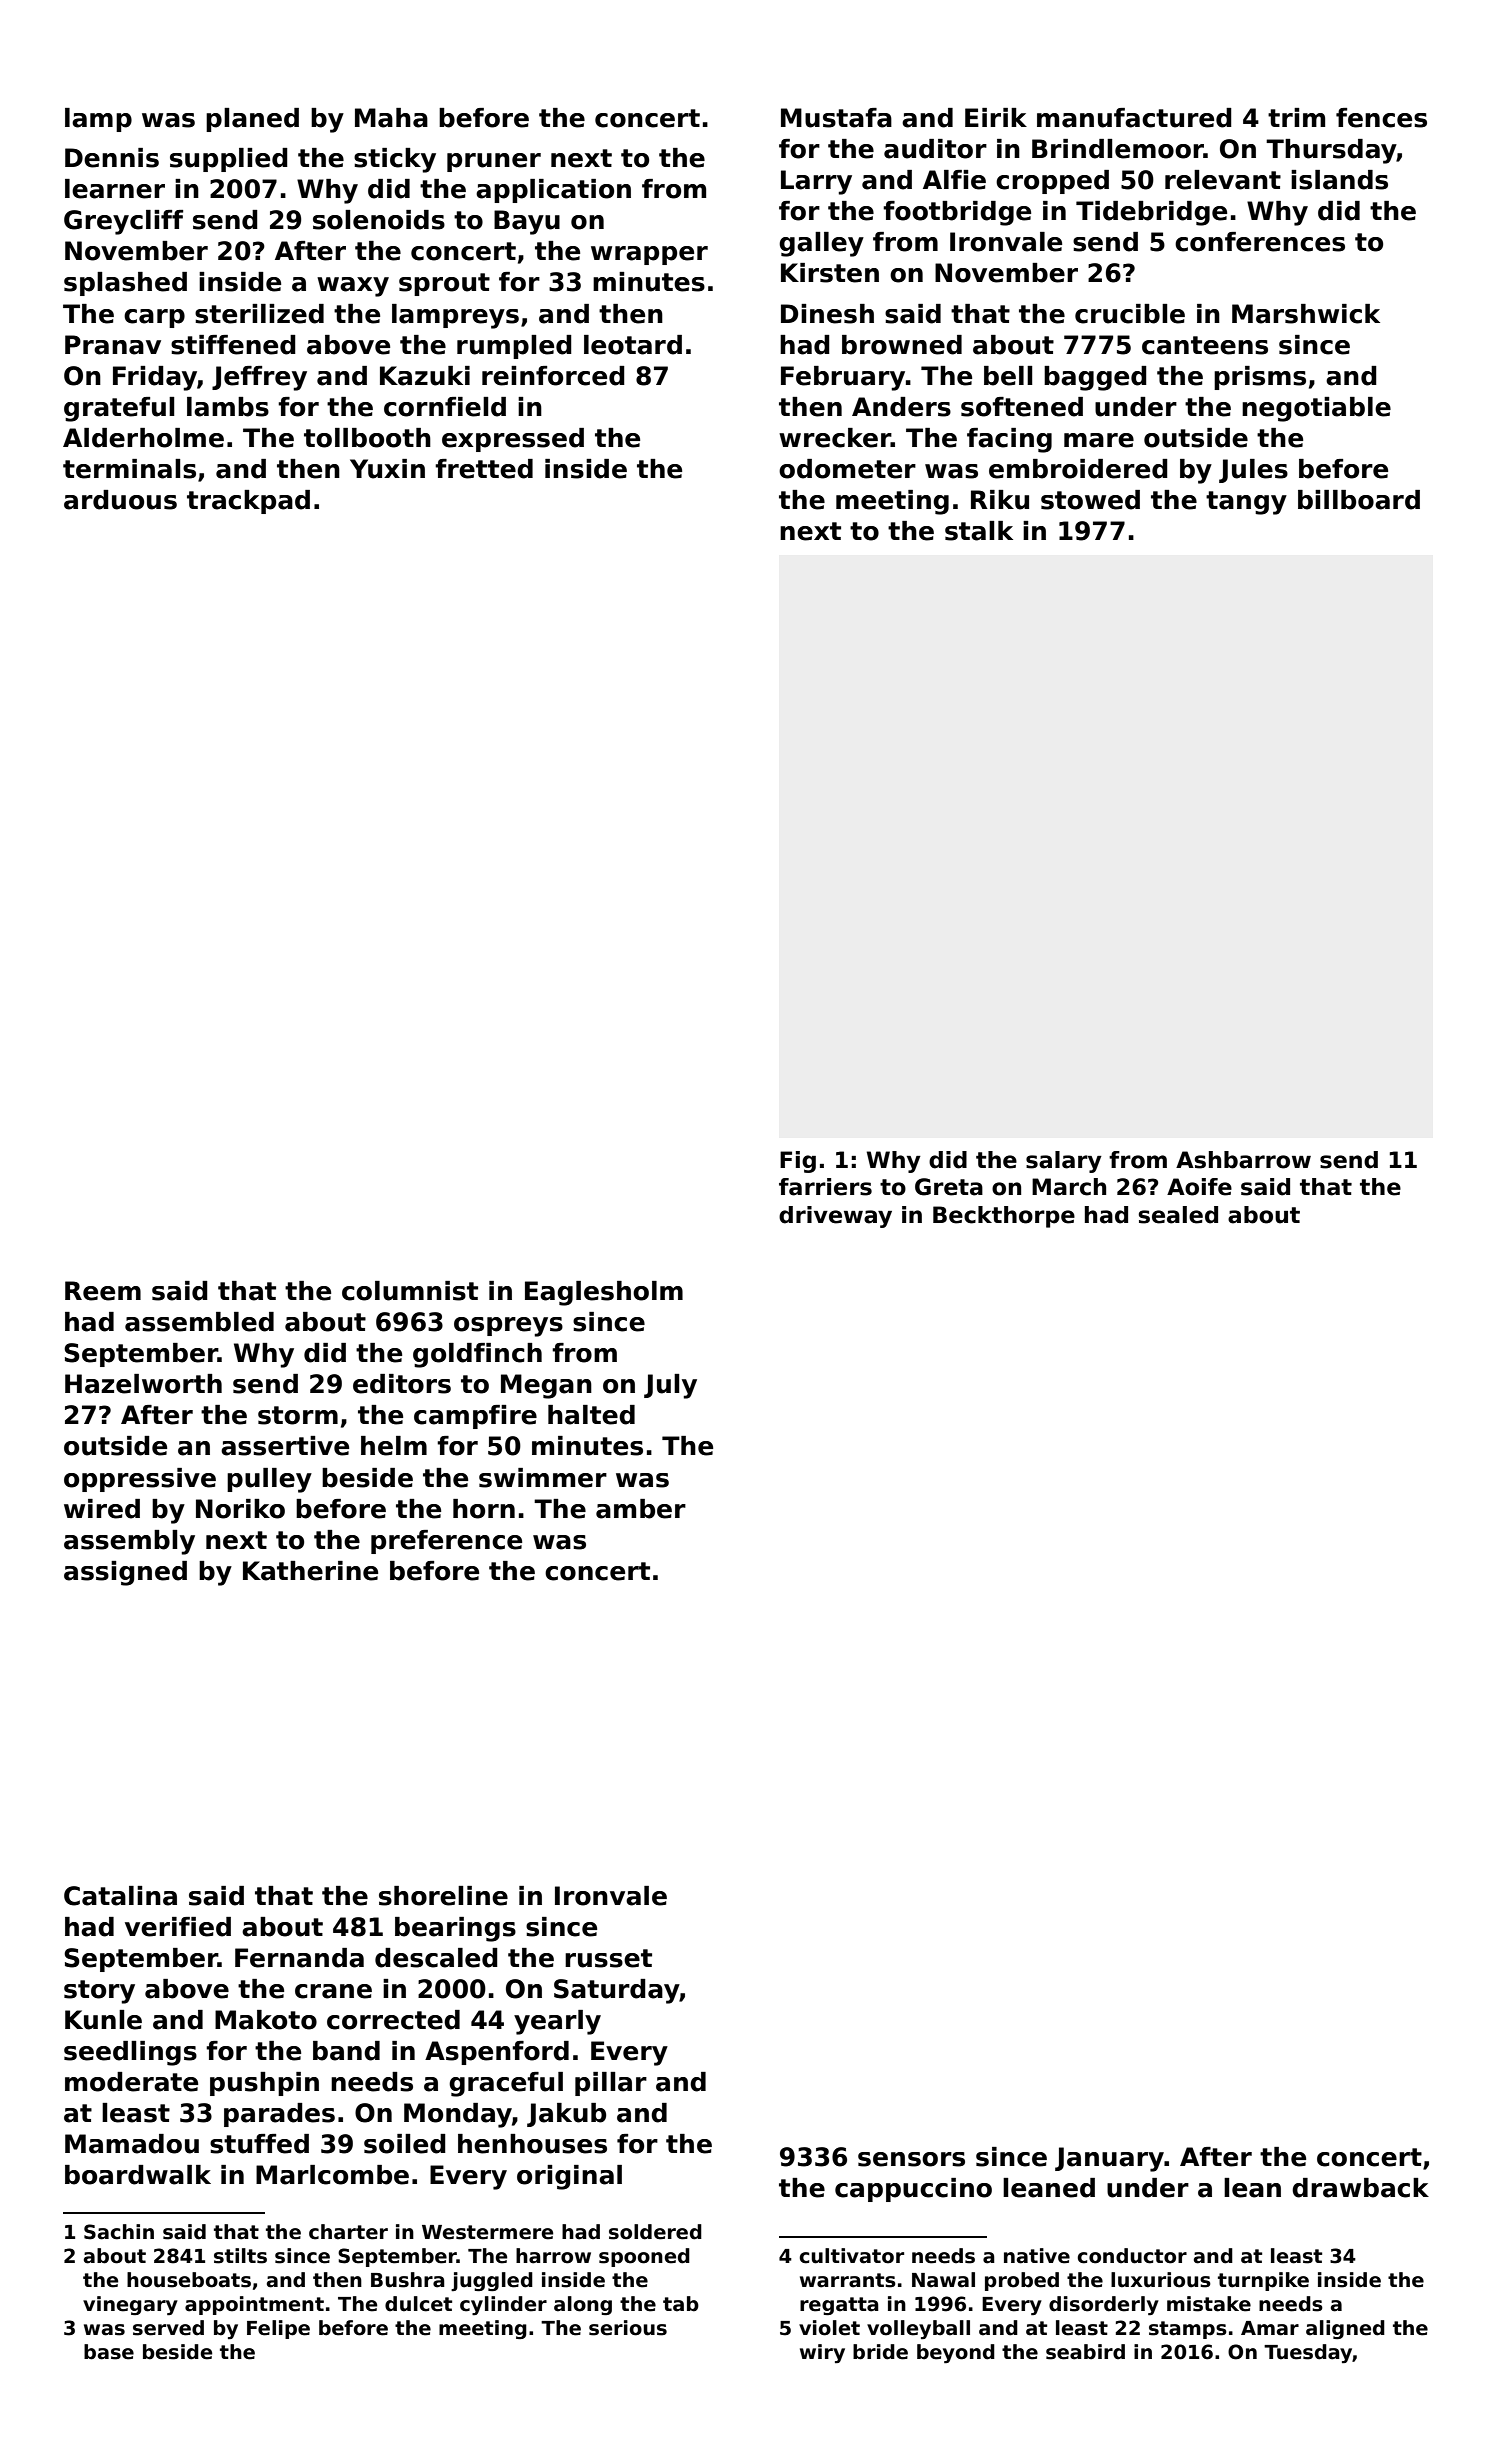  What do you see at coordinates (641, 1509) in the screenshot?
I see `amber` at bounding box center [641, 1509].
